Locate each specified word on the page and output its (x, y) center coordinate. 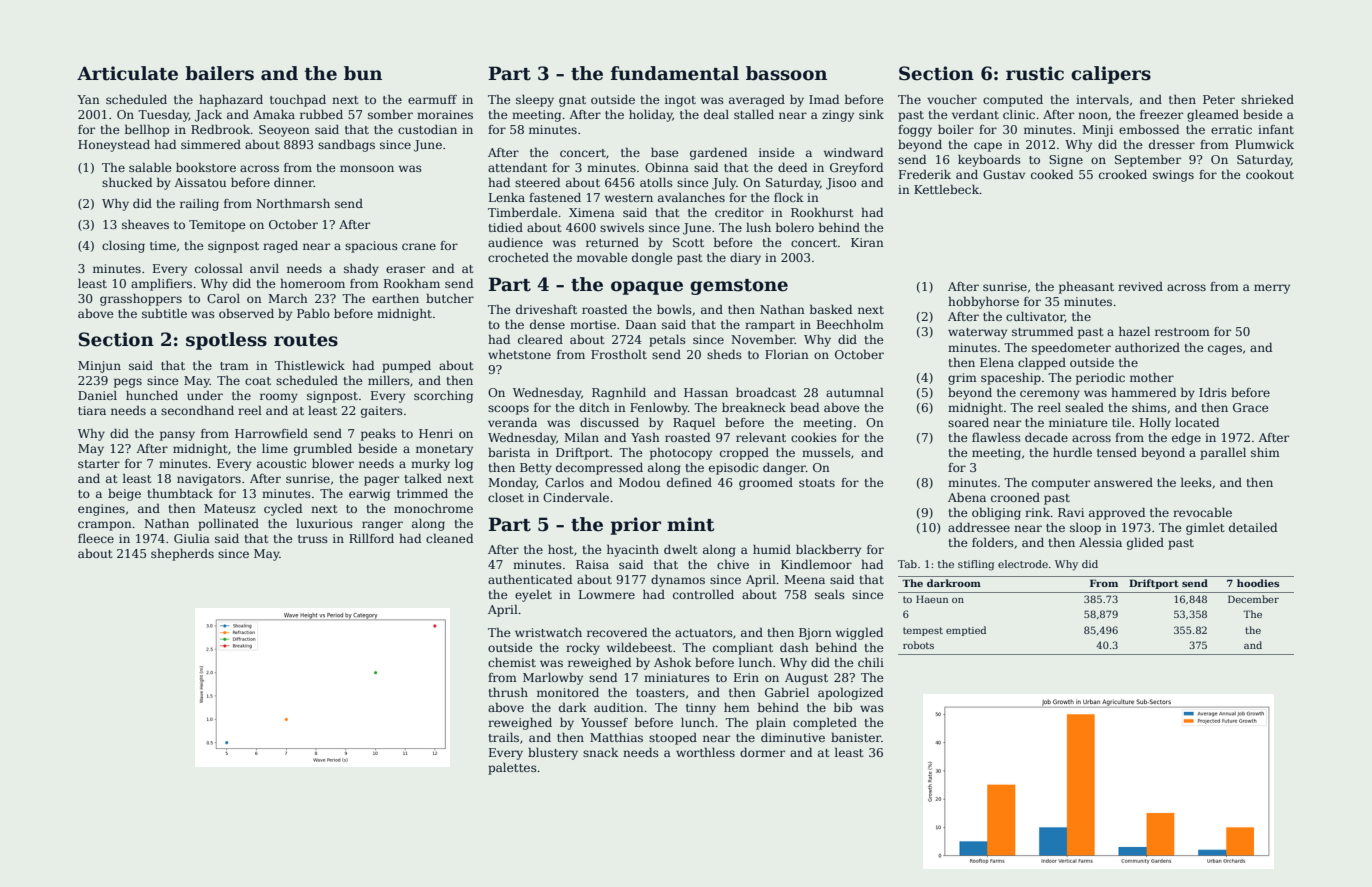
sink (871, 114)
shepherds (182, 554)
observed (246, 313)
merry (1272, 289)
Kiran (867, 242)
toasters (660, 693)
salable (150, 167)
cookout (1270, 174)
